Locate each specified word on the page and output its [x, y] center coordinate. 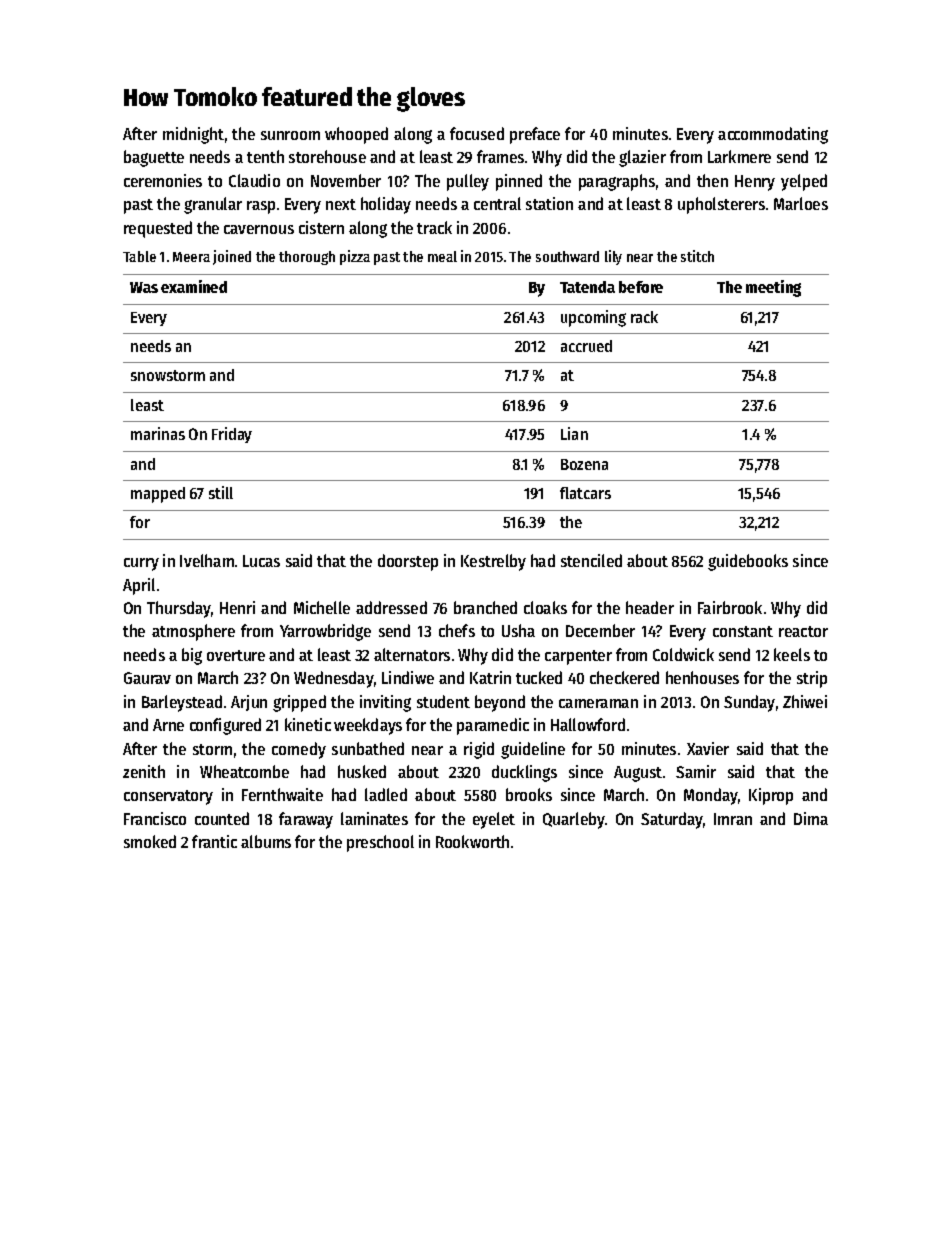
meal [442, 256]
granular [213, 205]
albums [266, 841]
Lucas [261, 561]
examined [194, 286]
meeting [773, 288]
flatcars [585, 493]
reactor [803, 631]
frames [500, 156]
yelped [804, 182]
